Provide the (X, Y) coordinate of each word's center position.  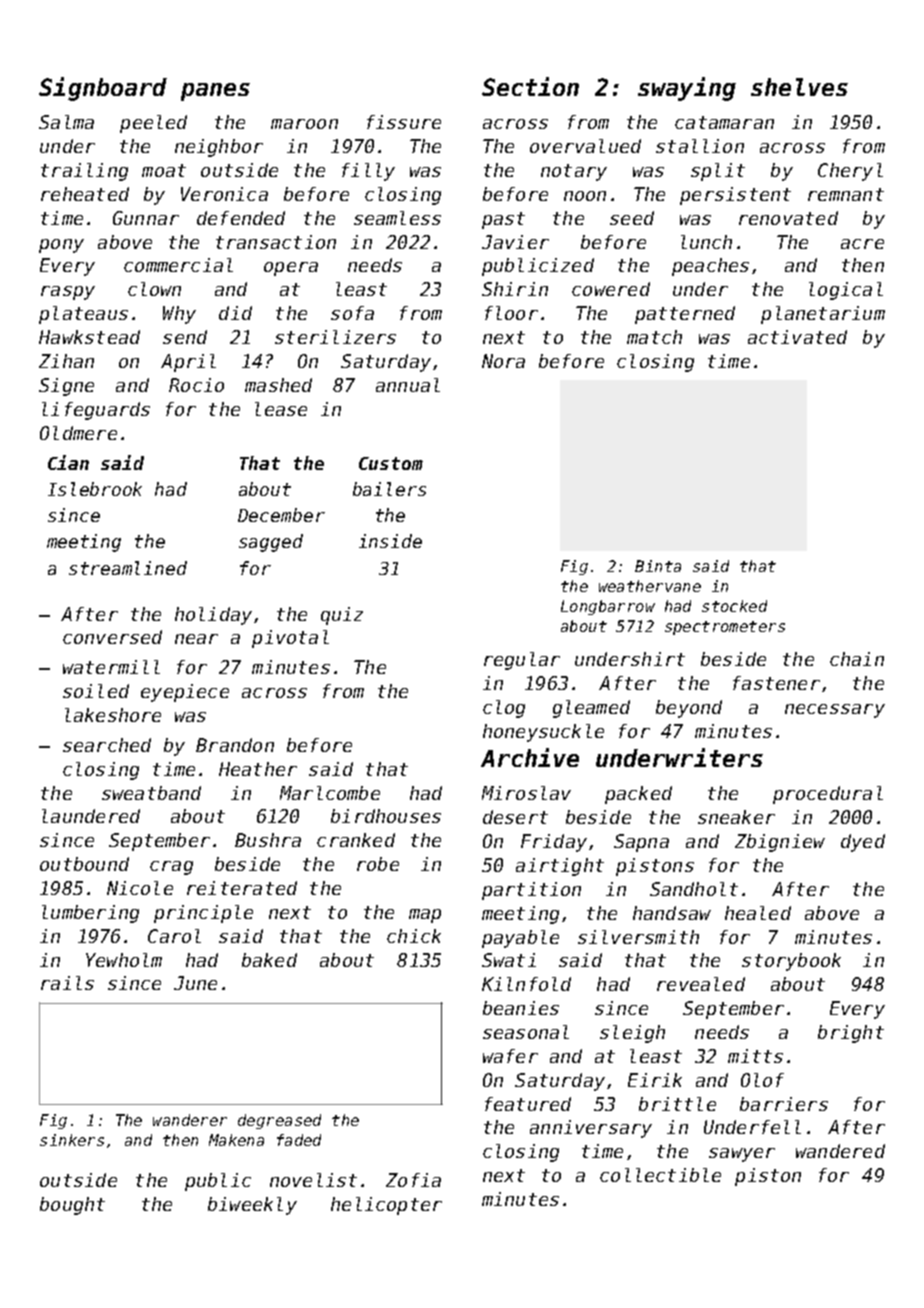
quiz (342, 616)
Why (179, 315)
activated (797, 337)
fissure (404, 122)
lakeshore (113, 715)
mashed (278, 385)
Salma (66, 122)
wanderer (190, 1120)
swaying (687, 89)
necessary (835, 711)
